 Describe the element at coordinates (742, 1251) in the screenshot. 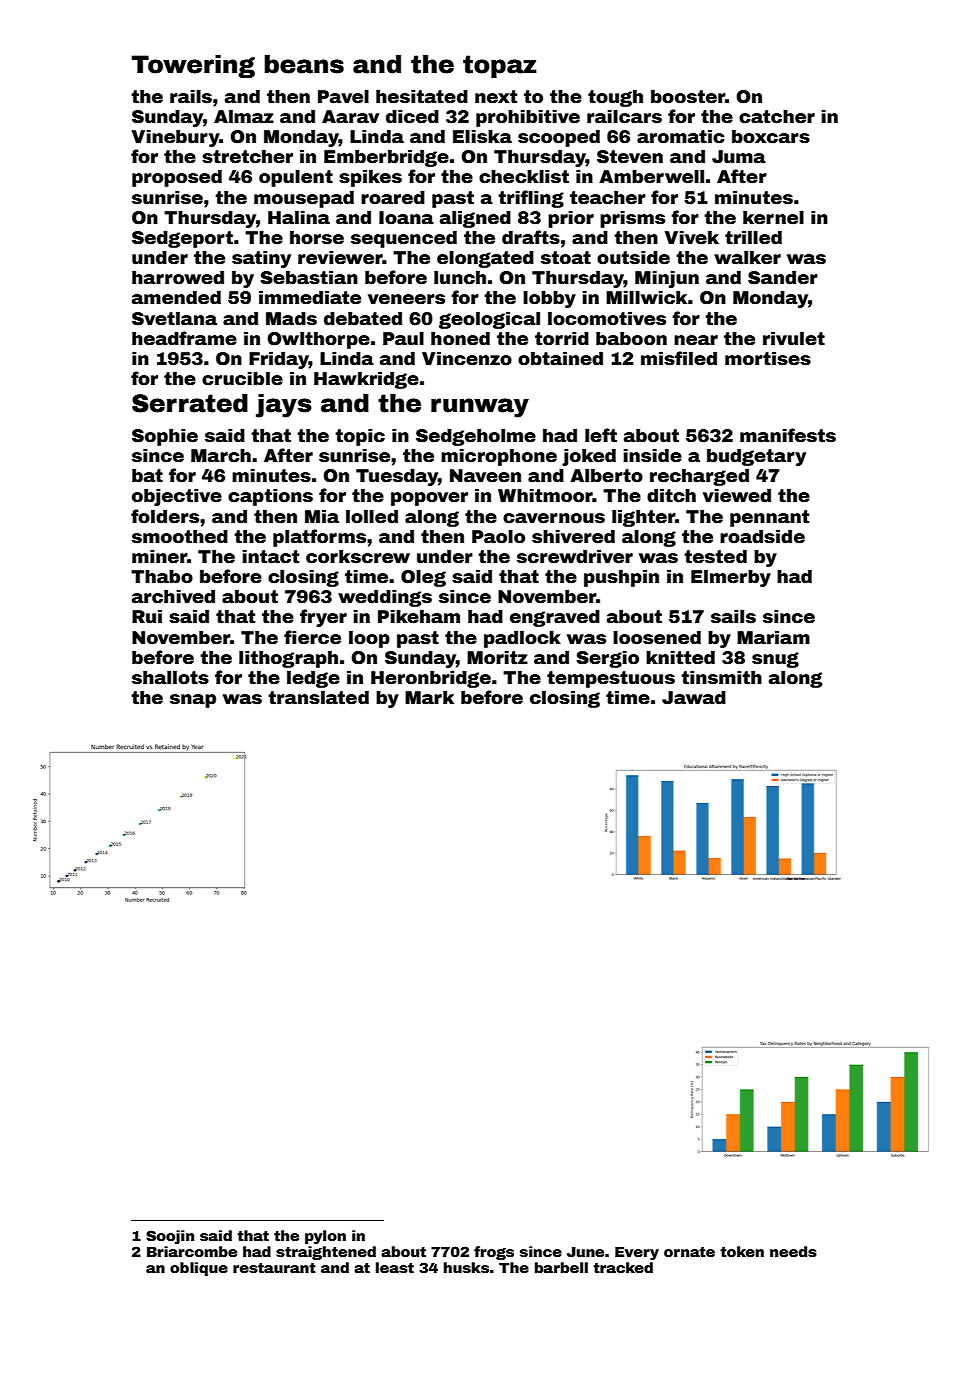

I see `token` at that location.
